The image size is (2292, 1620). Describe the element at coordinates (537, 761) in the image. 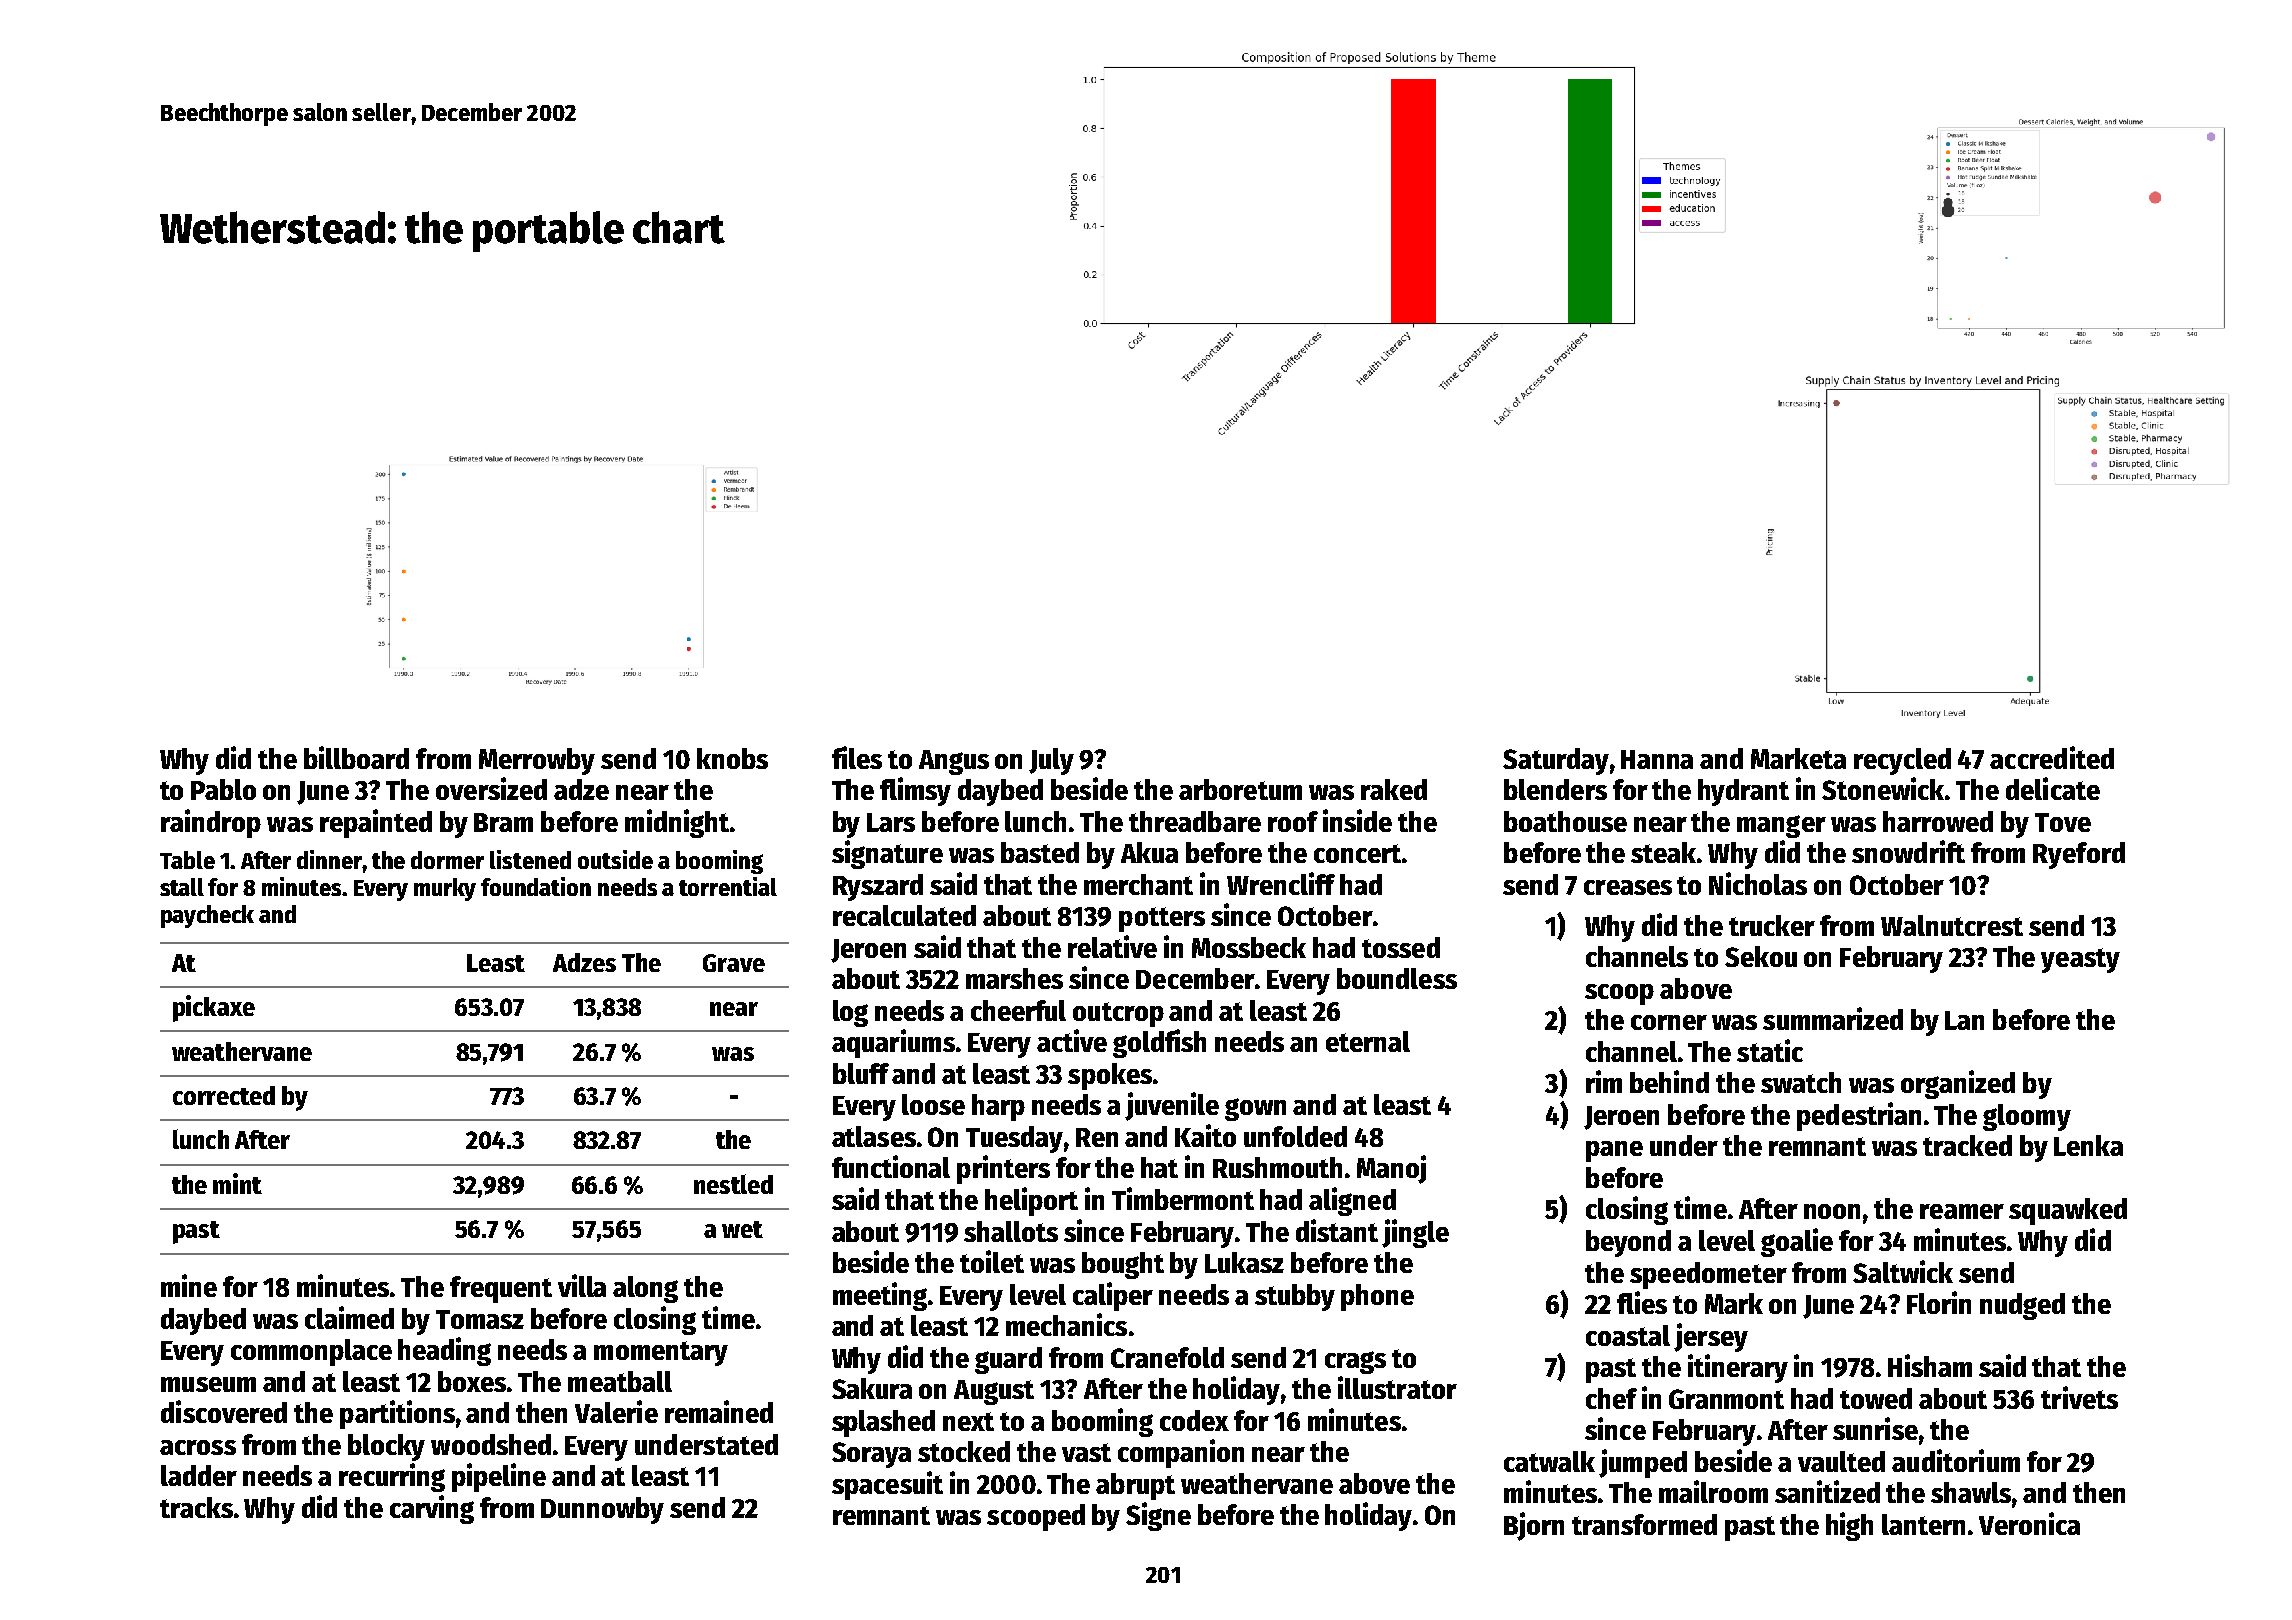

I see `Merrowby` at that location.
